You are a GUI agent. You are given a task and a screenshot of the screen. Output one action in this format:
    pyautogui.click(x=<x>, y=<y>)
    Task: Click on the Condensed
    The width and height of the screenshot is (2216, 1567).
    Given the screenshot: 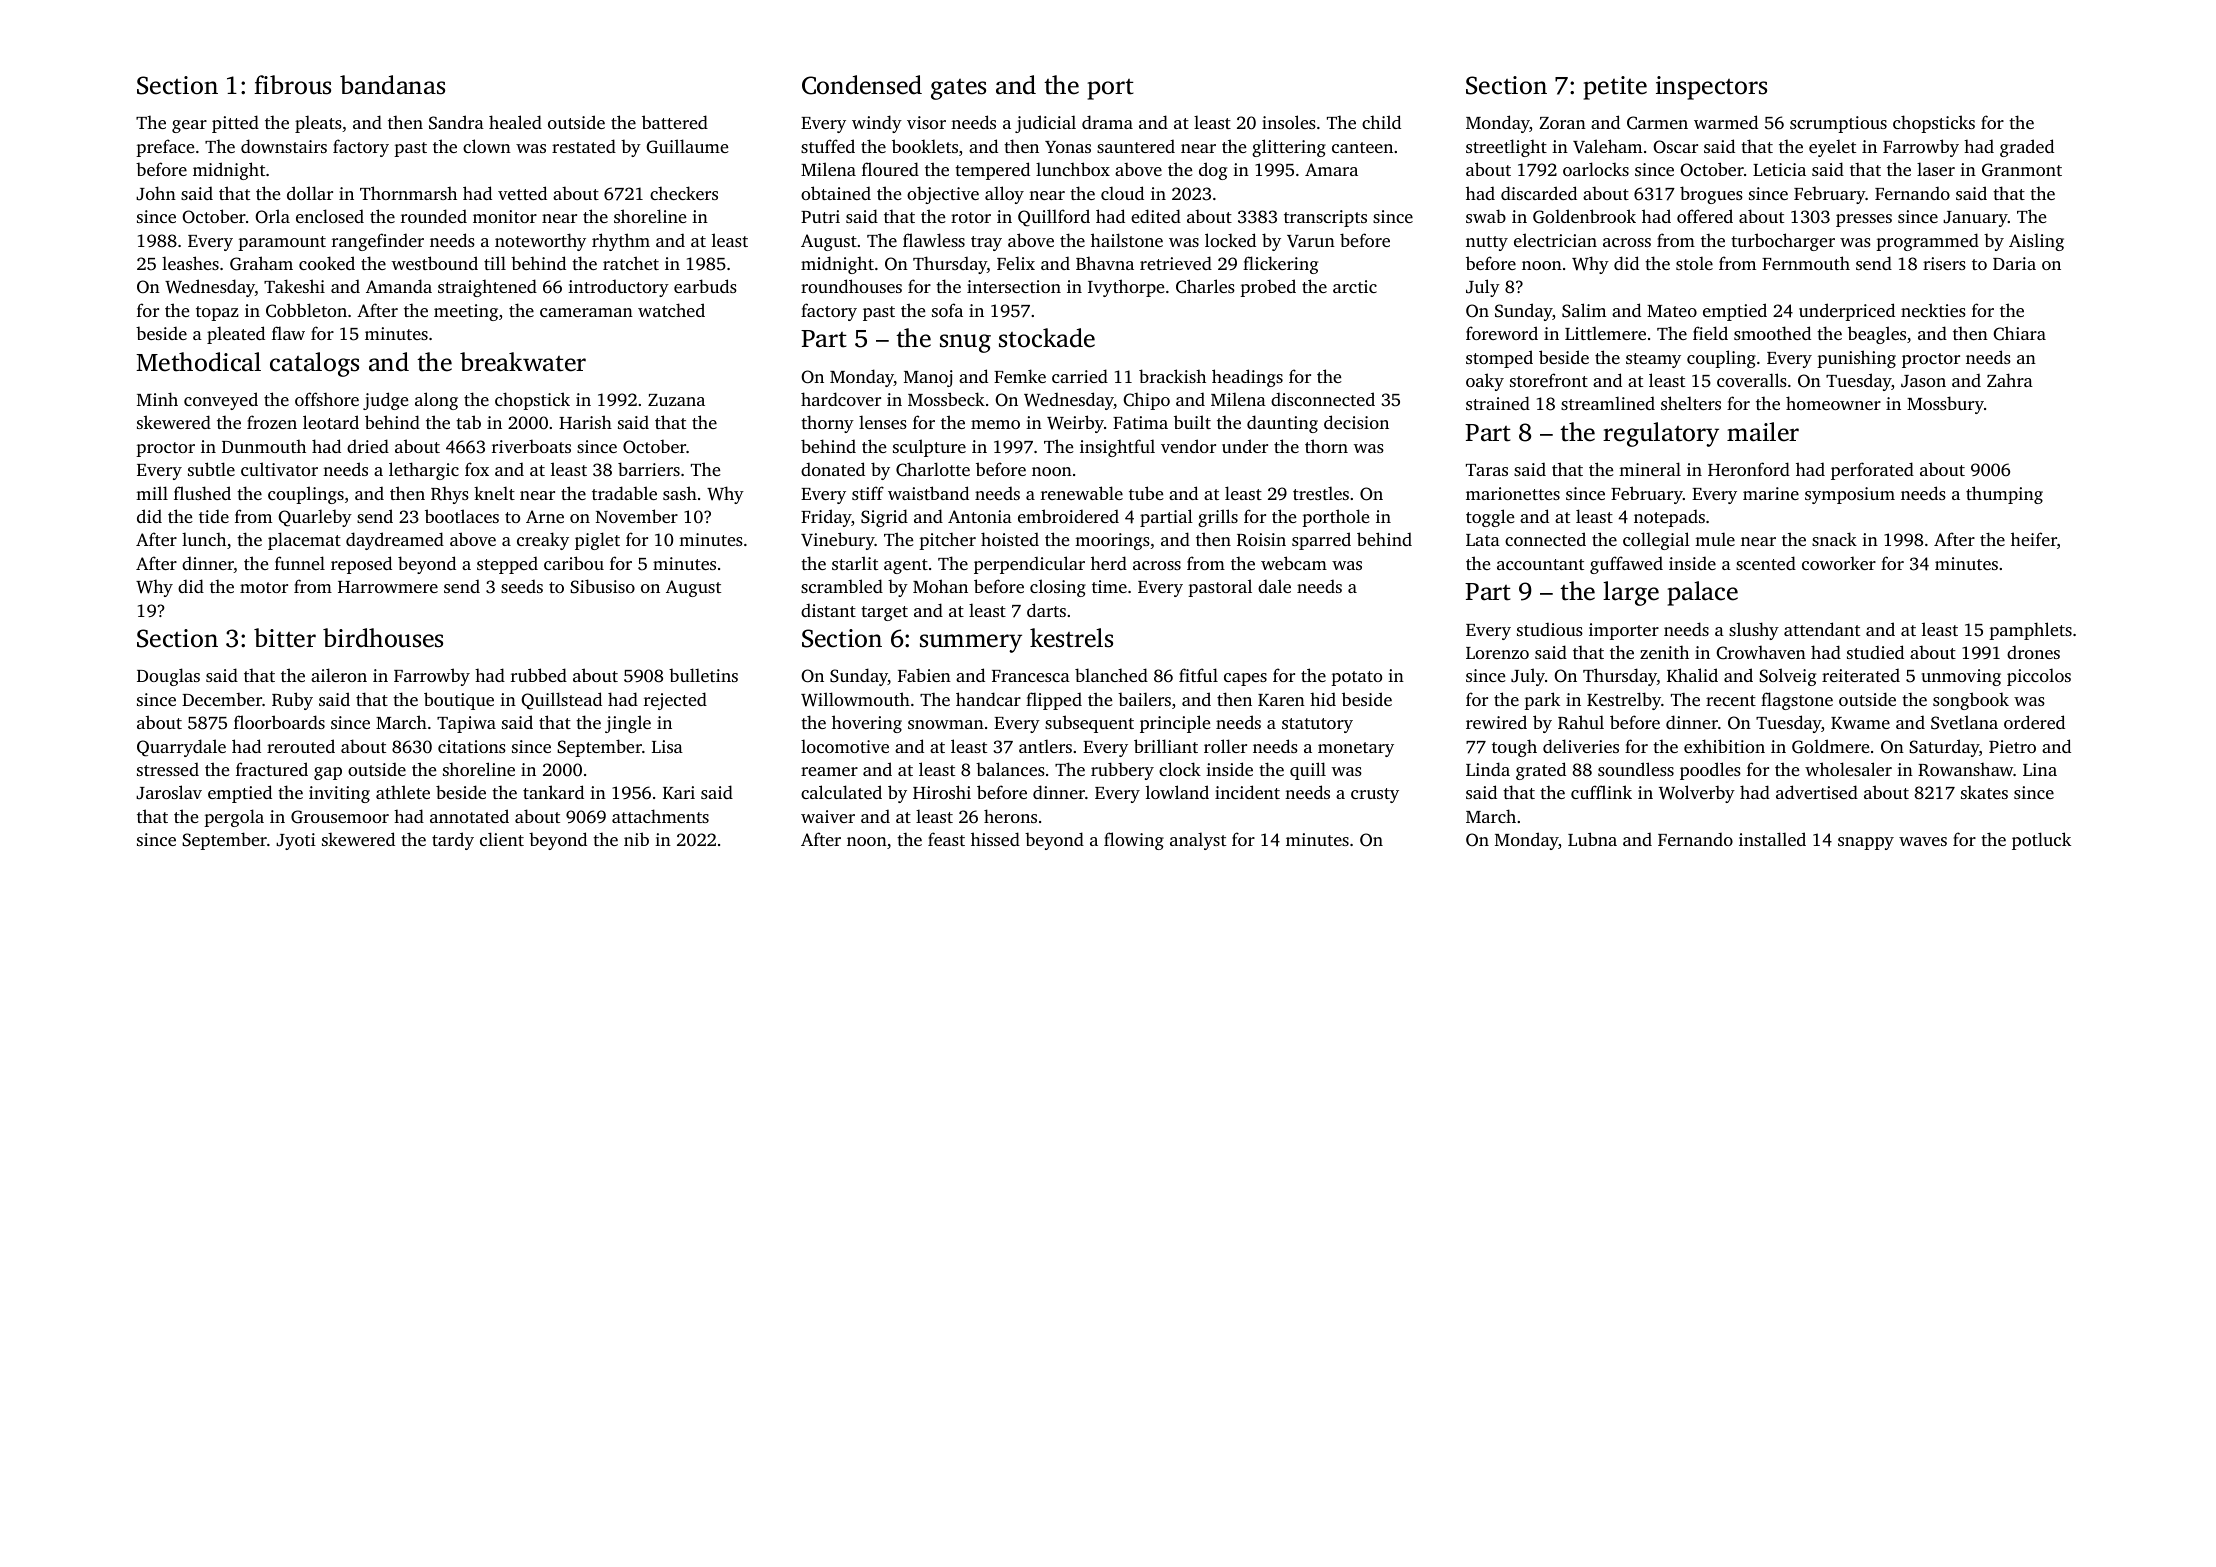 What is the action you would take?
    pyautogui.click(x=862, y=85)
